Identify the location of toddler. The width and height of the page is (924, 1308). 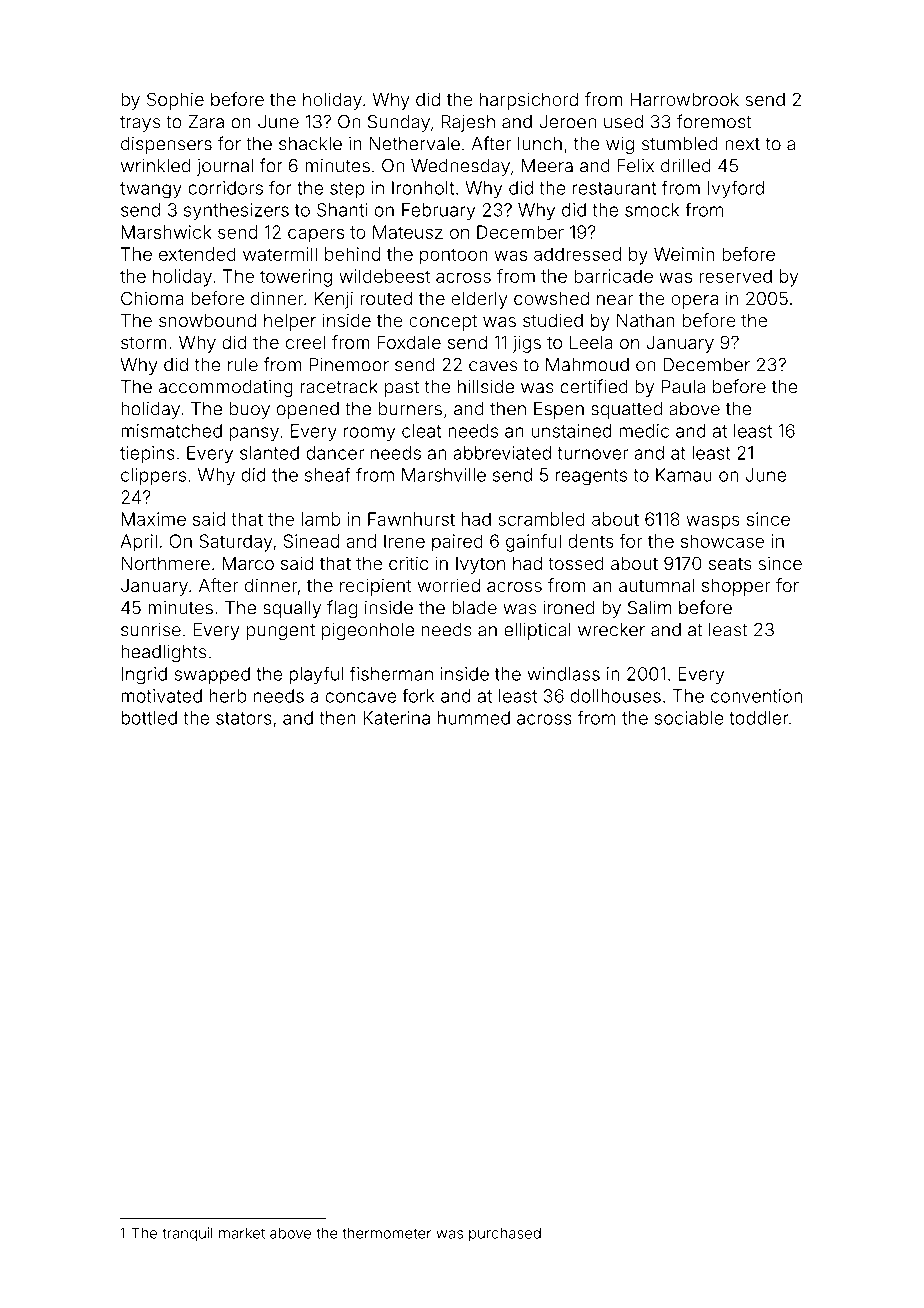
(758, 718).
